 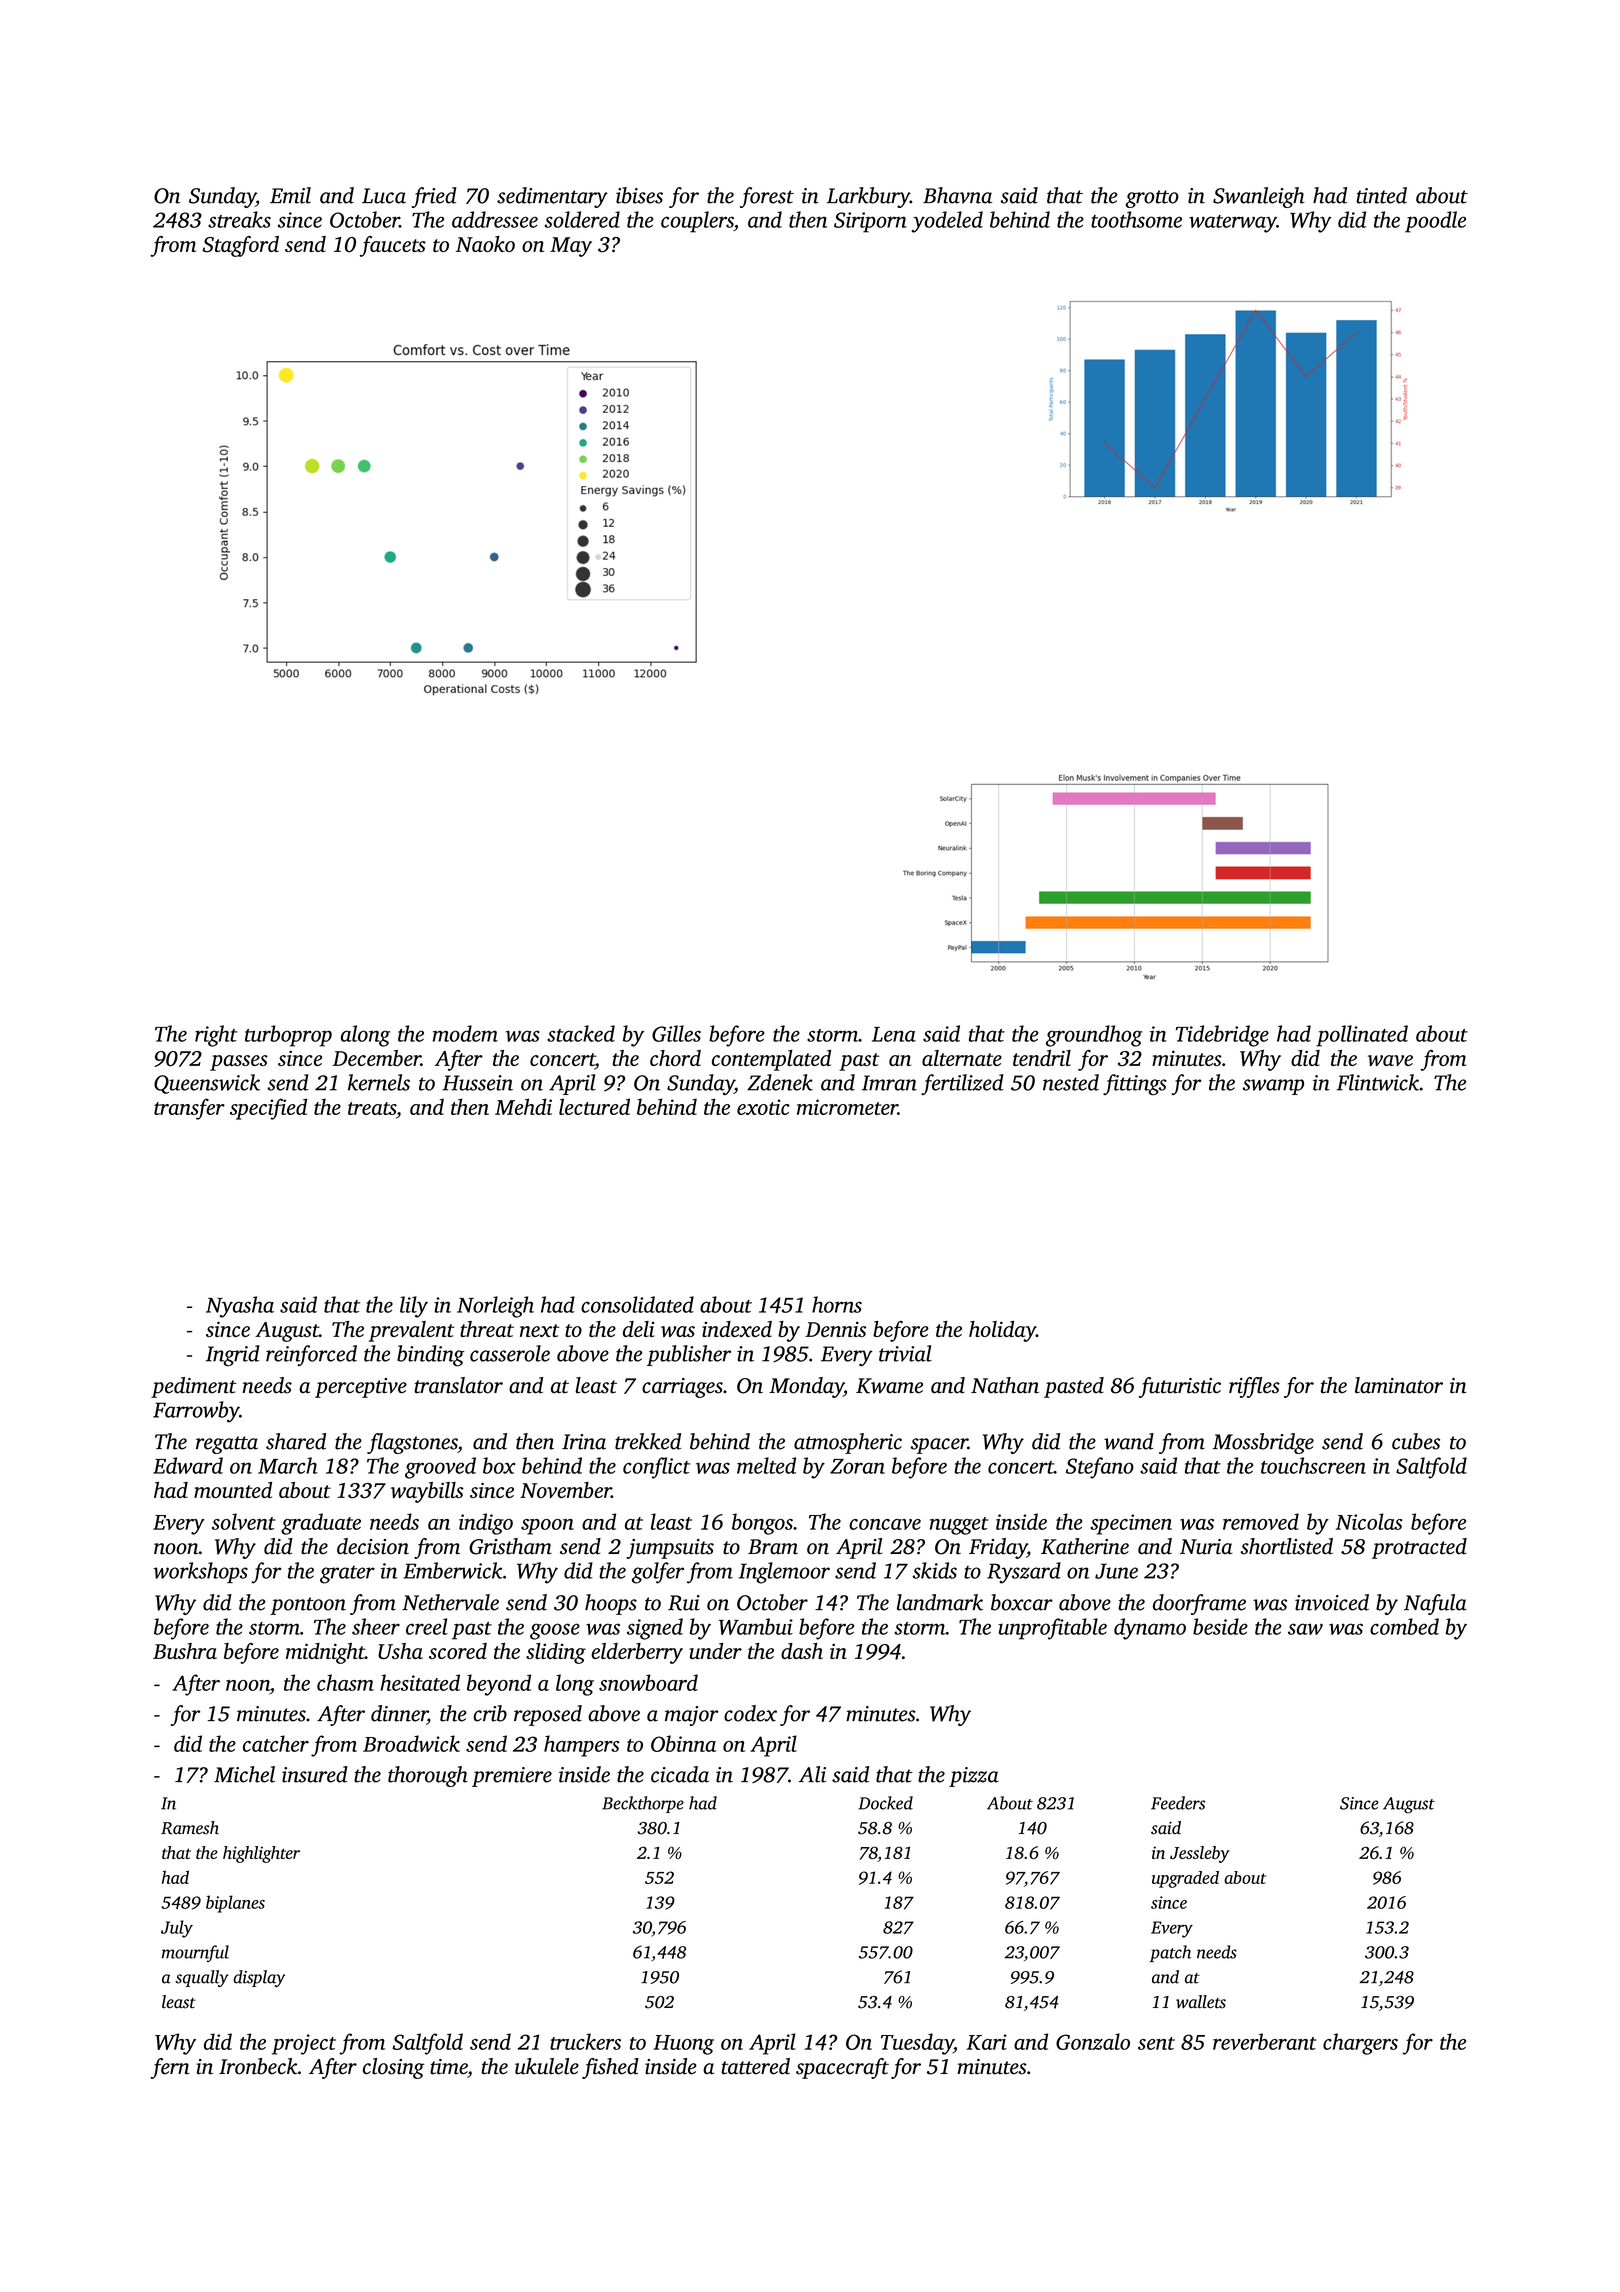 I want to click on poodle, so click(x=1435, y=222).
